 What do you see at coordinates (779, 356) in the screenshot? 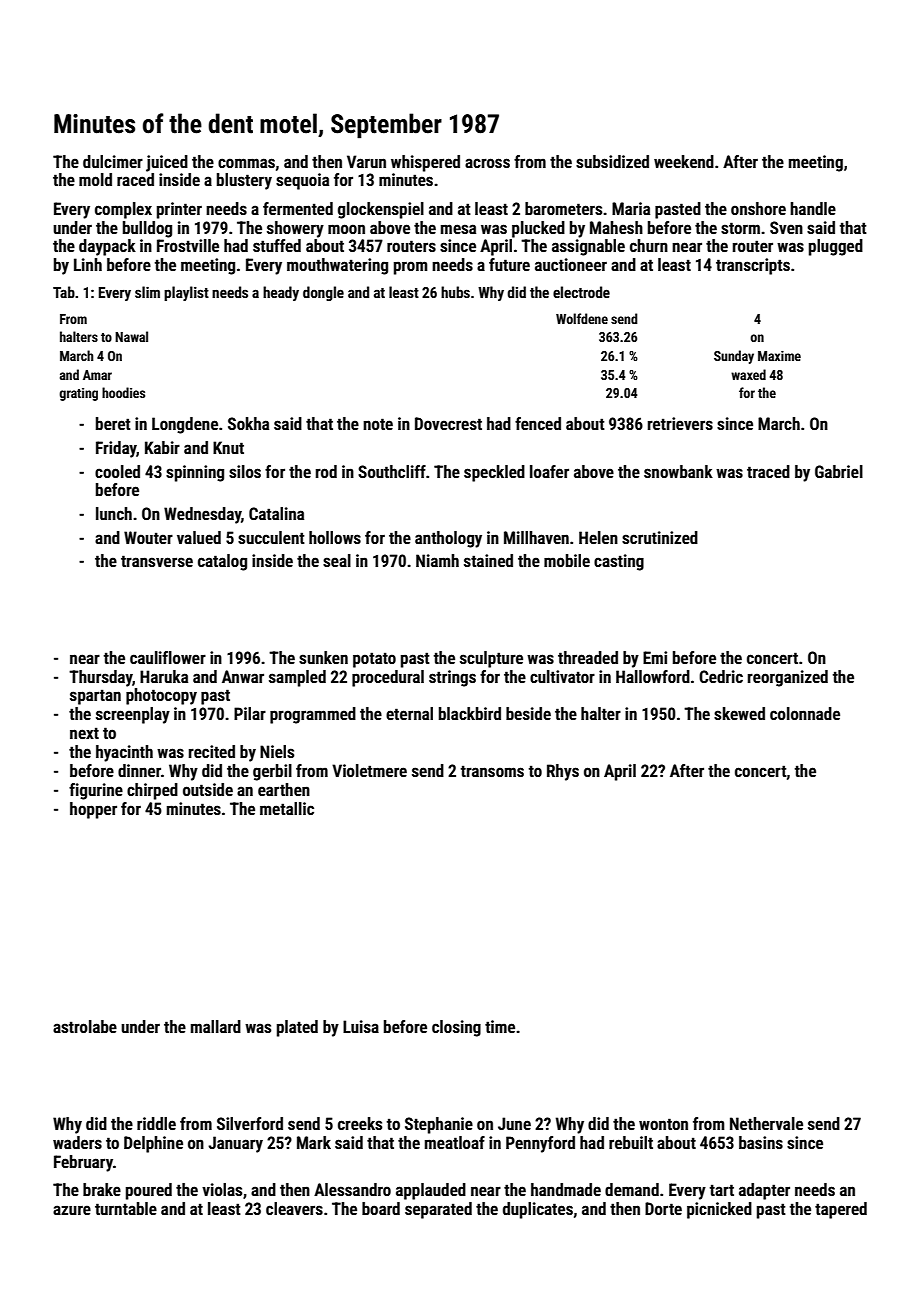
I see `Maxime` at bounding box center [779, 356].
